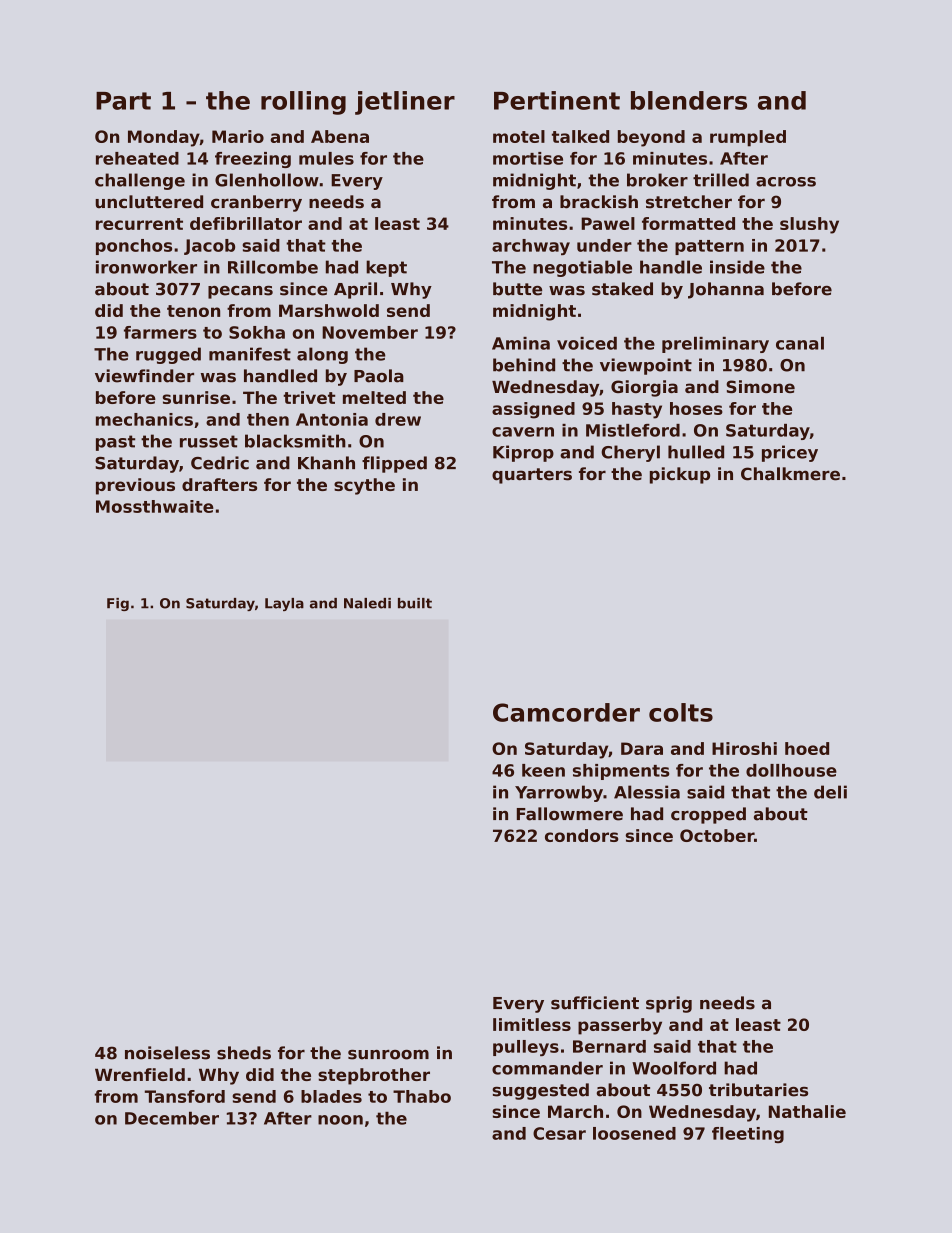 The height and width of the image is (1233, 952). Describe the element at coordinates (405, 103) in the image. I see `jetliner` at that location.
